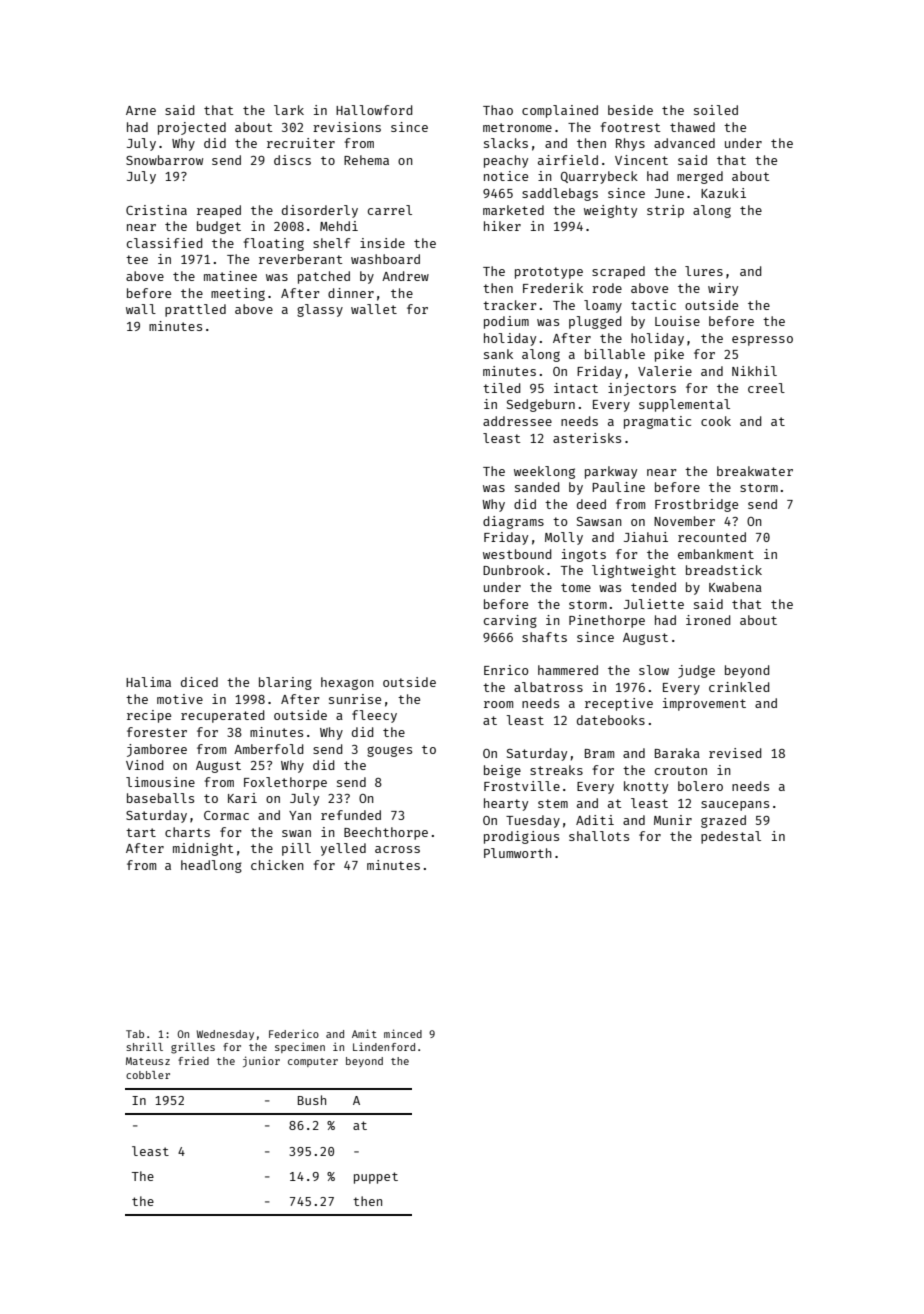 This page has height=1314, width=924. What do you see at coordinates (723, 193) in the page?
I see `Kazuki` at bounding box center [723, 193].
